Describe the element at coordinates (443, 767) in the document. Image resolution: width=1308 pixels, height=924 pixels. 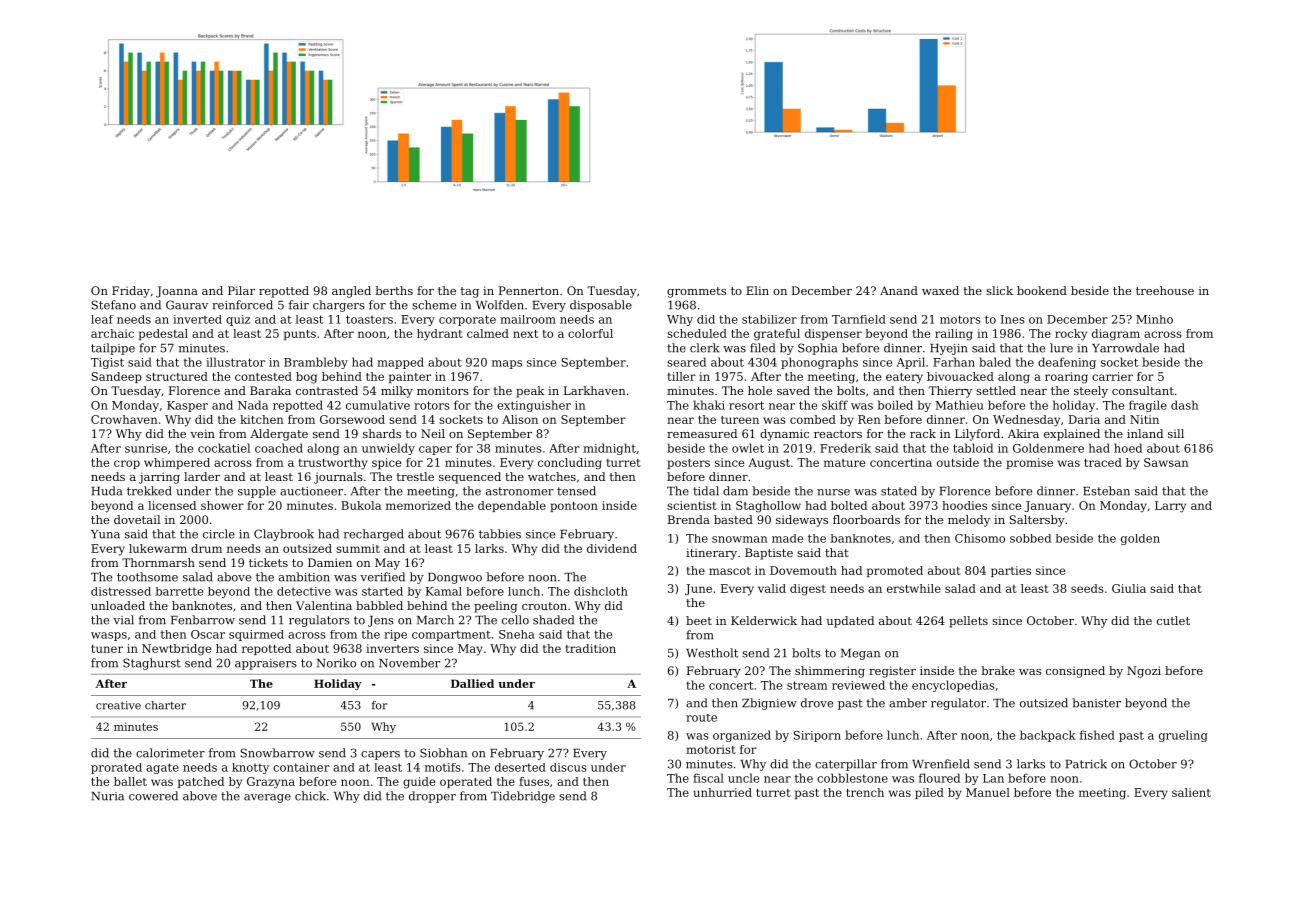
I see `motifs` at that location.
